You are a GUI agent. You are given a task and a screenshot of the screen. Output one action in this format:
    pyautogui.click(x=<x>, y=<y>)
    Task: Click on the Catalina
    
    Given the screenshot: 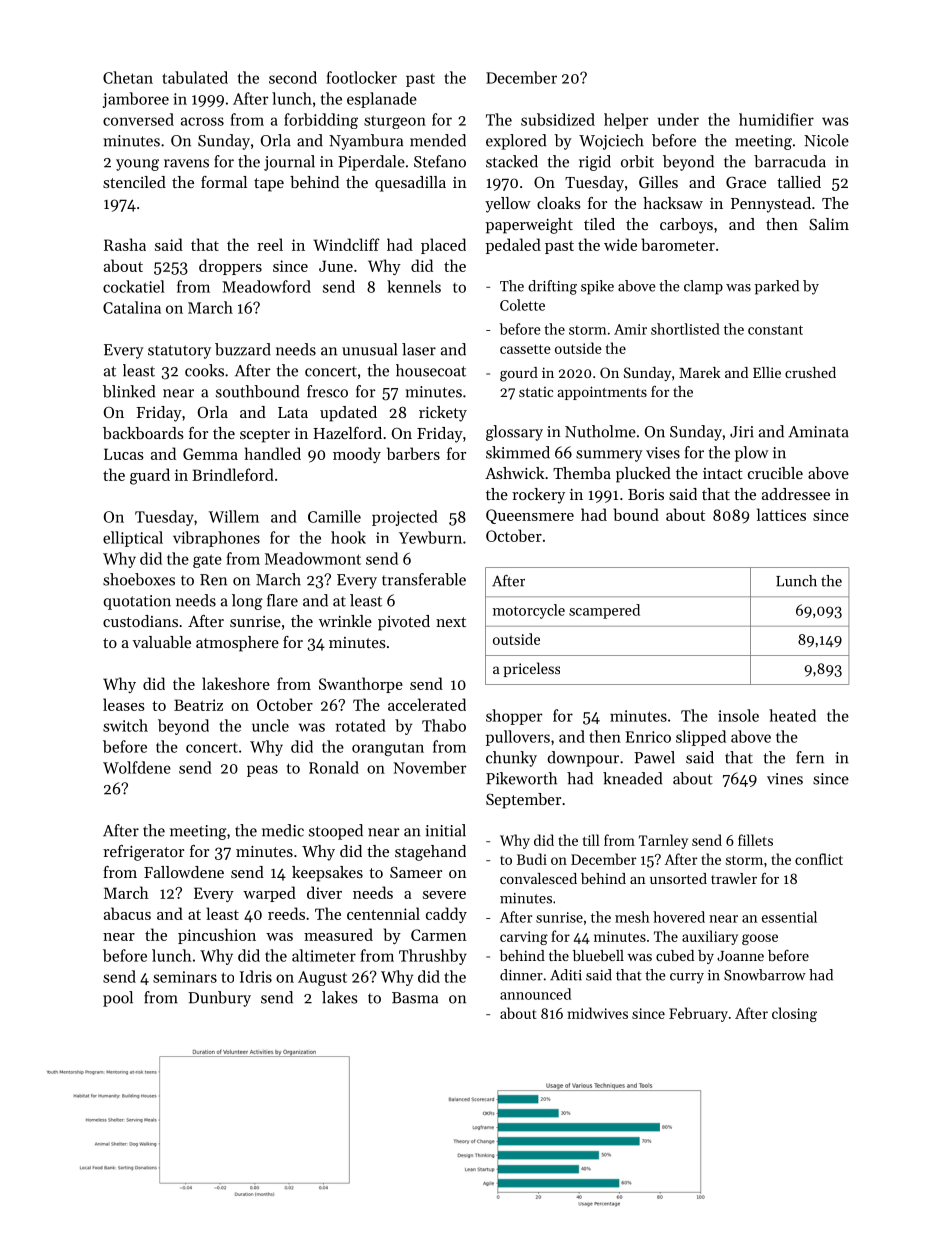 What is the action you would take?
    pyautogui.click(x=132, y=307)
